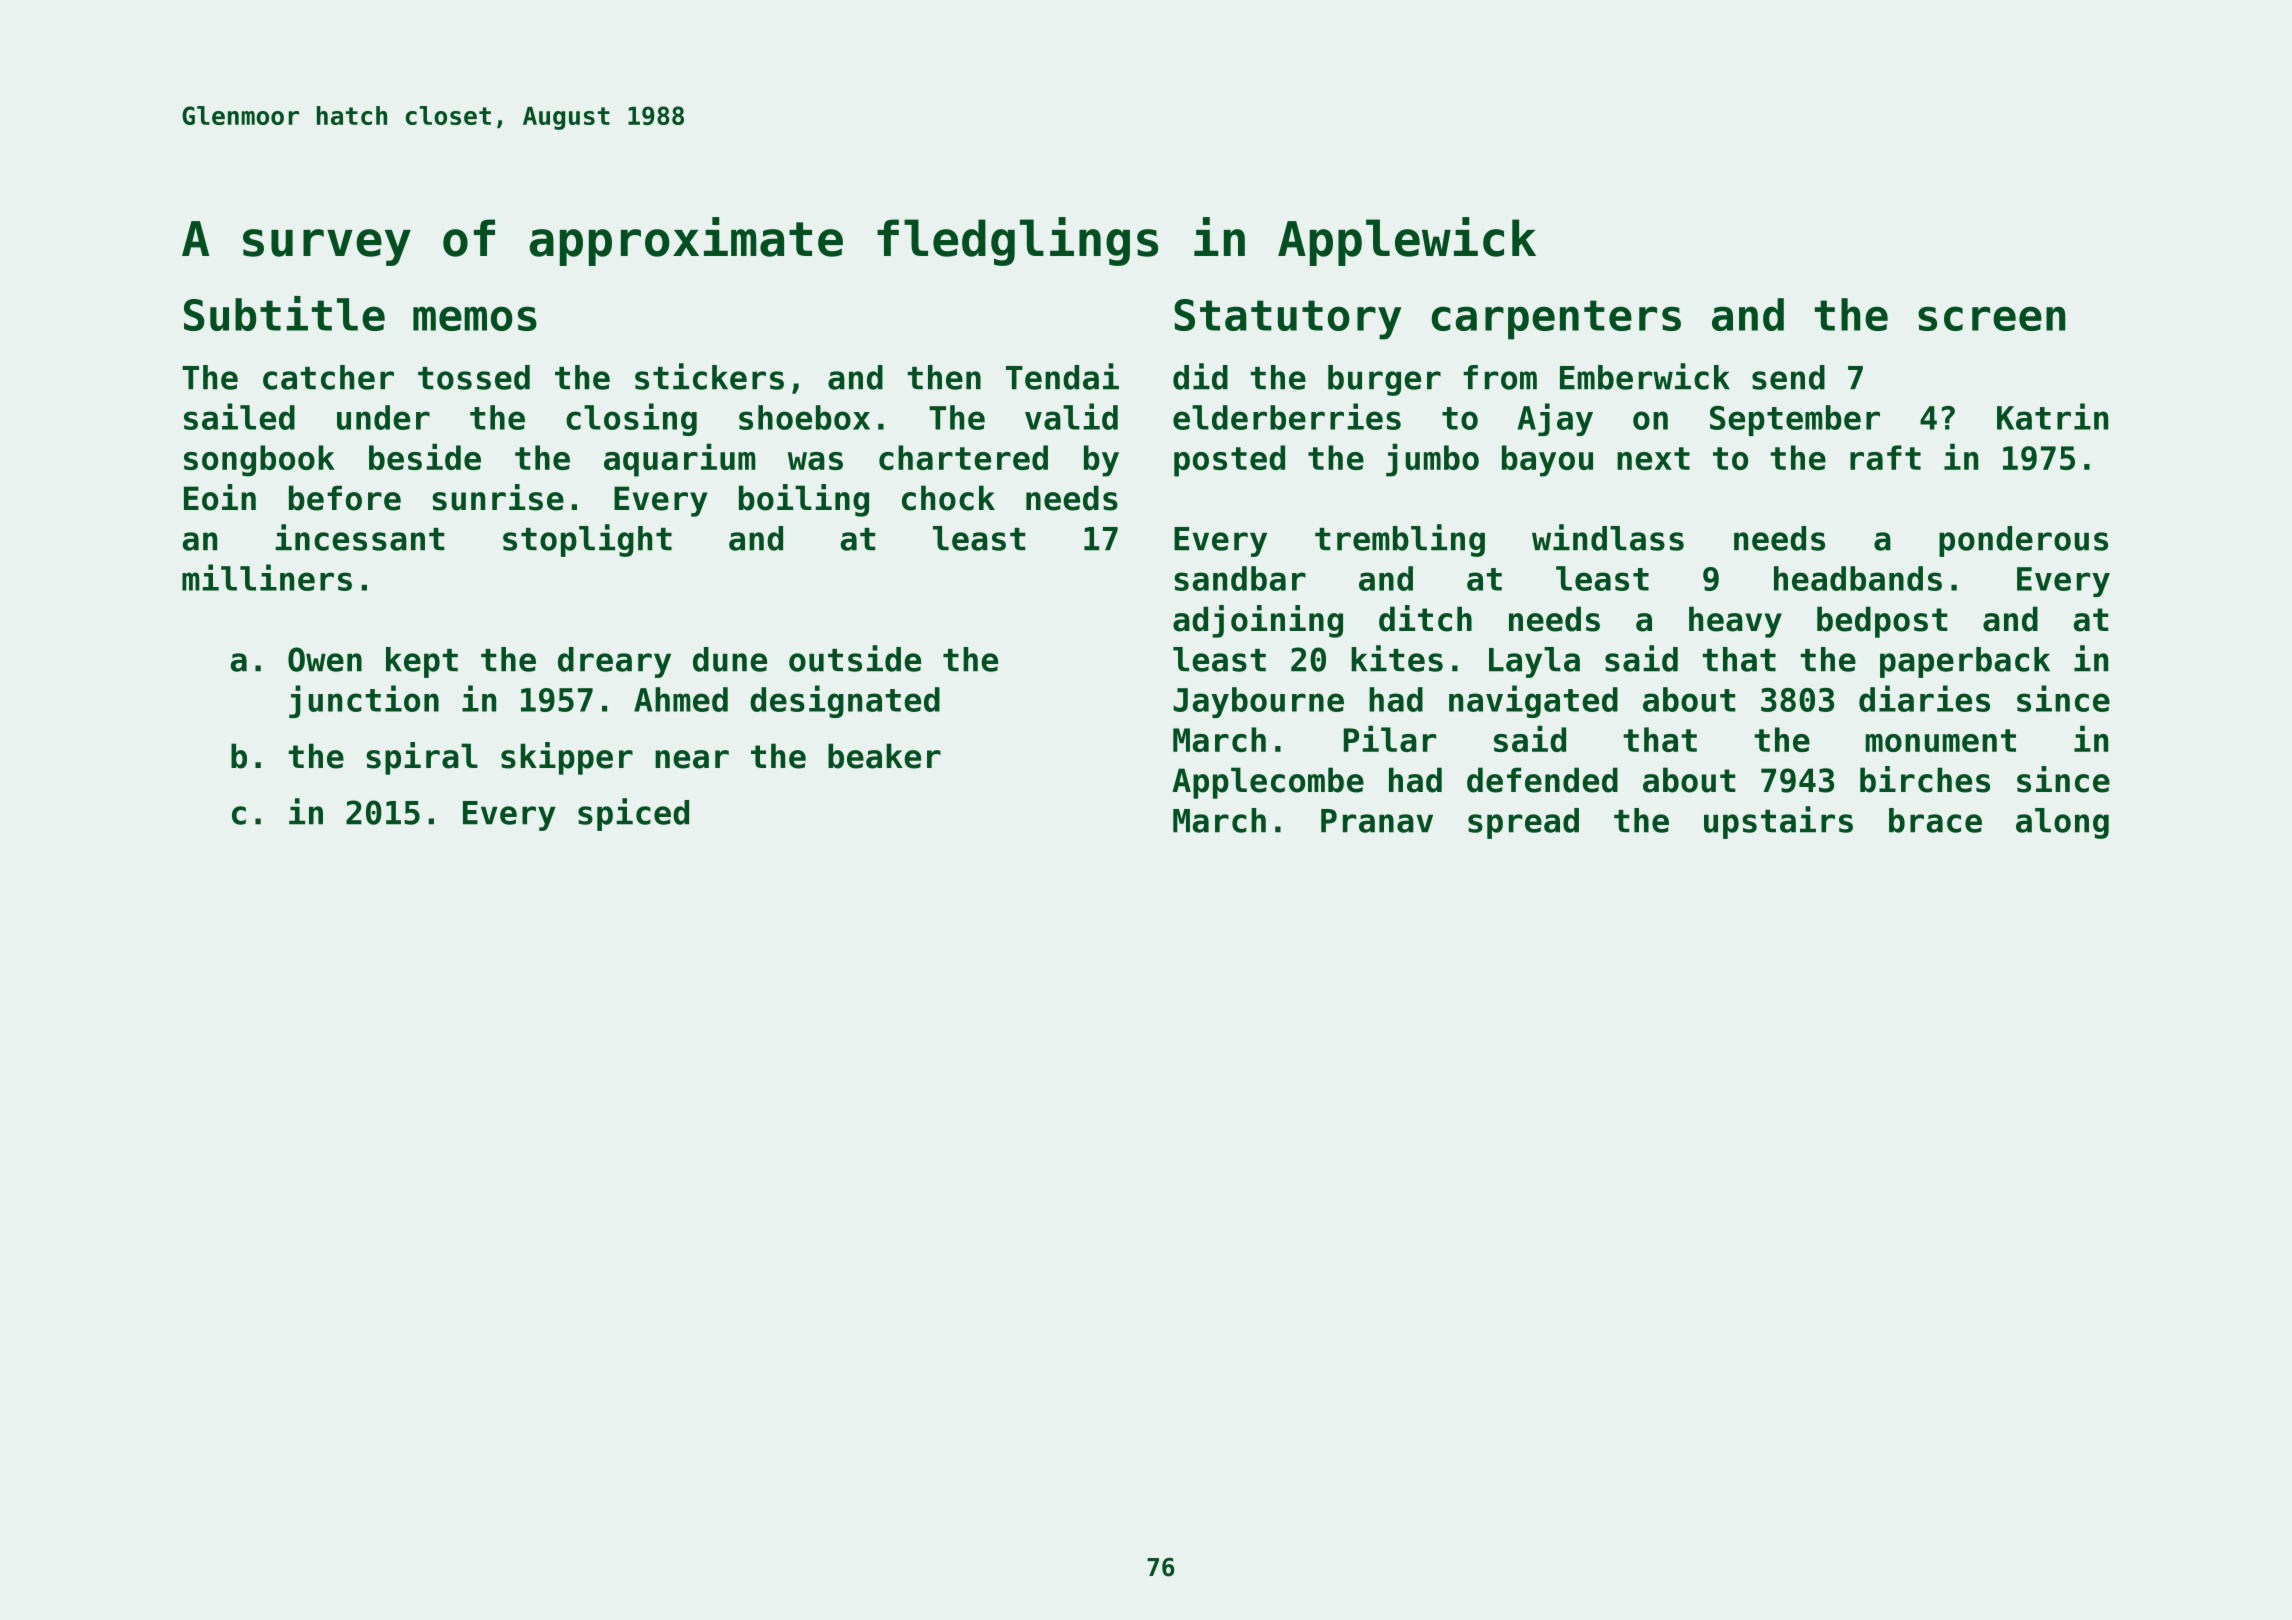 This screenshot has width=2292, height=1620. I want to click on Ajay, so click(1555, 419).
